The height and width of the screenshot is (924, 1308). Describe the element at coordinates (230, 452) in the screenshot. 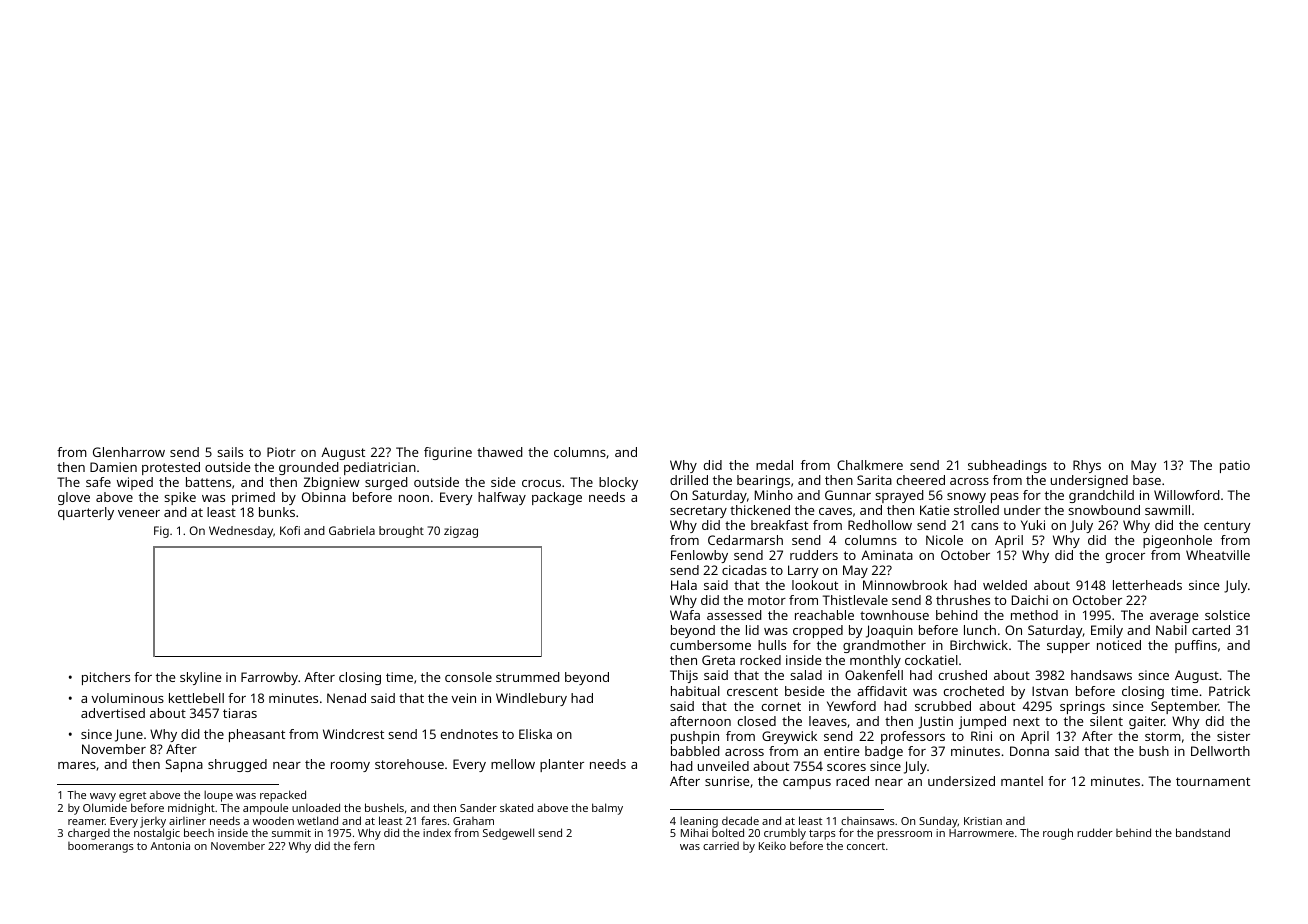

I see `sails` at that location.
